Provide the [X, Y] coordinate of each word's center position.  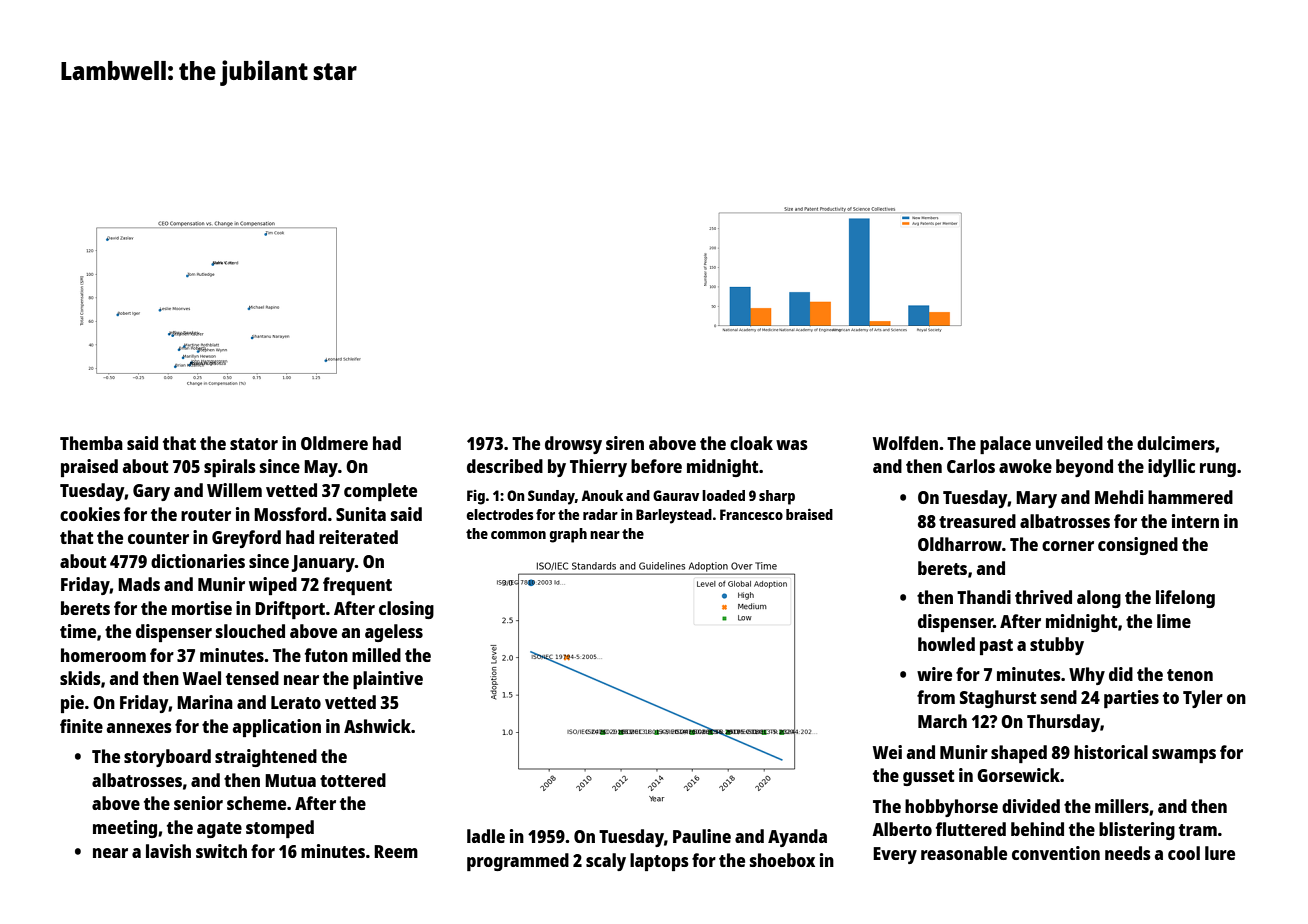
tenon [1190, 675]
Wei [887, 752]
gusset [929, 778]
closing [406, 610]
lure [1220, 853]
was [792, 445]
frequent [357, 586]
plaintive [388, 680]
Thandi [984, 597]
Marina [205, 702]
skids [80, 678]
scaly [606, 862]
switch [221, 851]
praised [89, 468]
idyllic [1171, 468]
